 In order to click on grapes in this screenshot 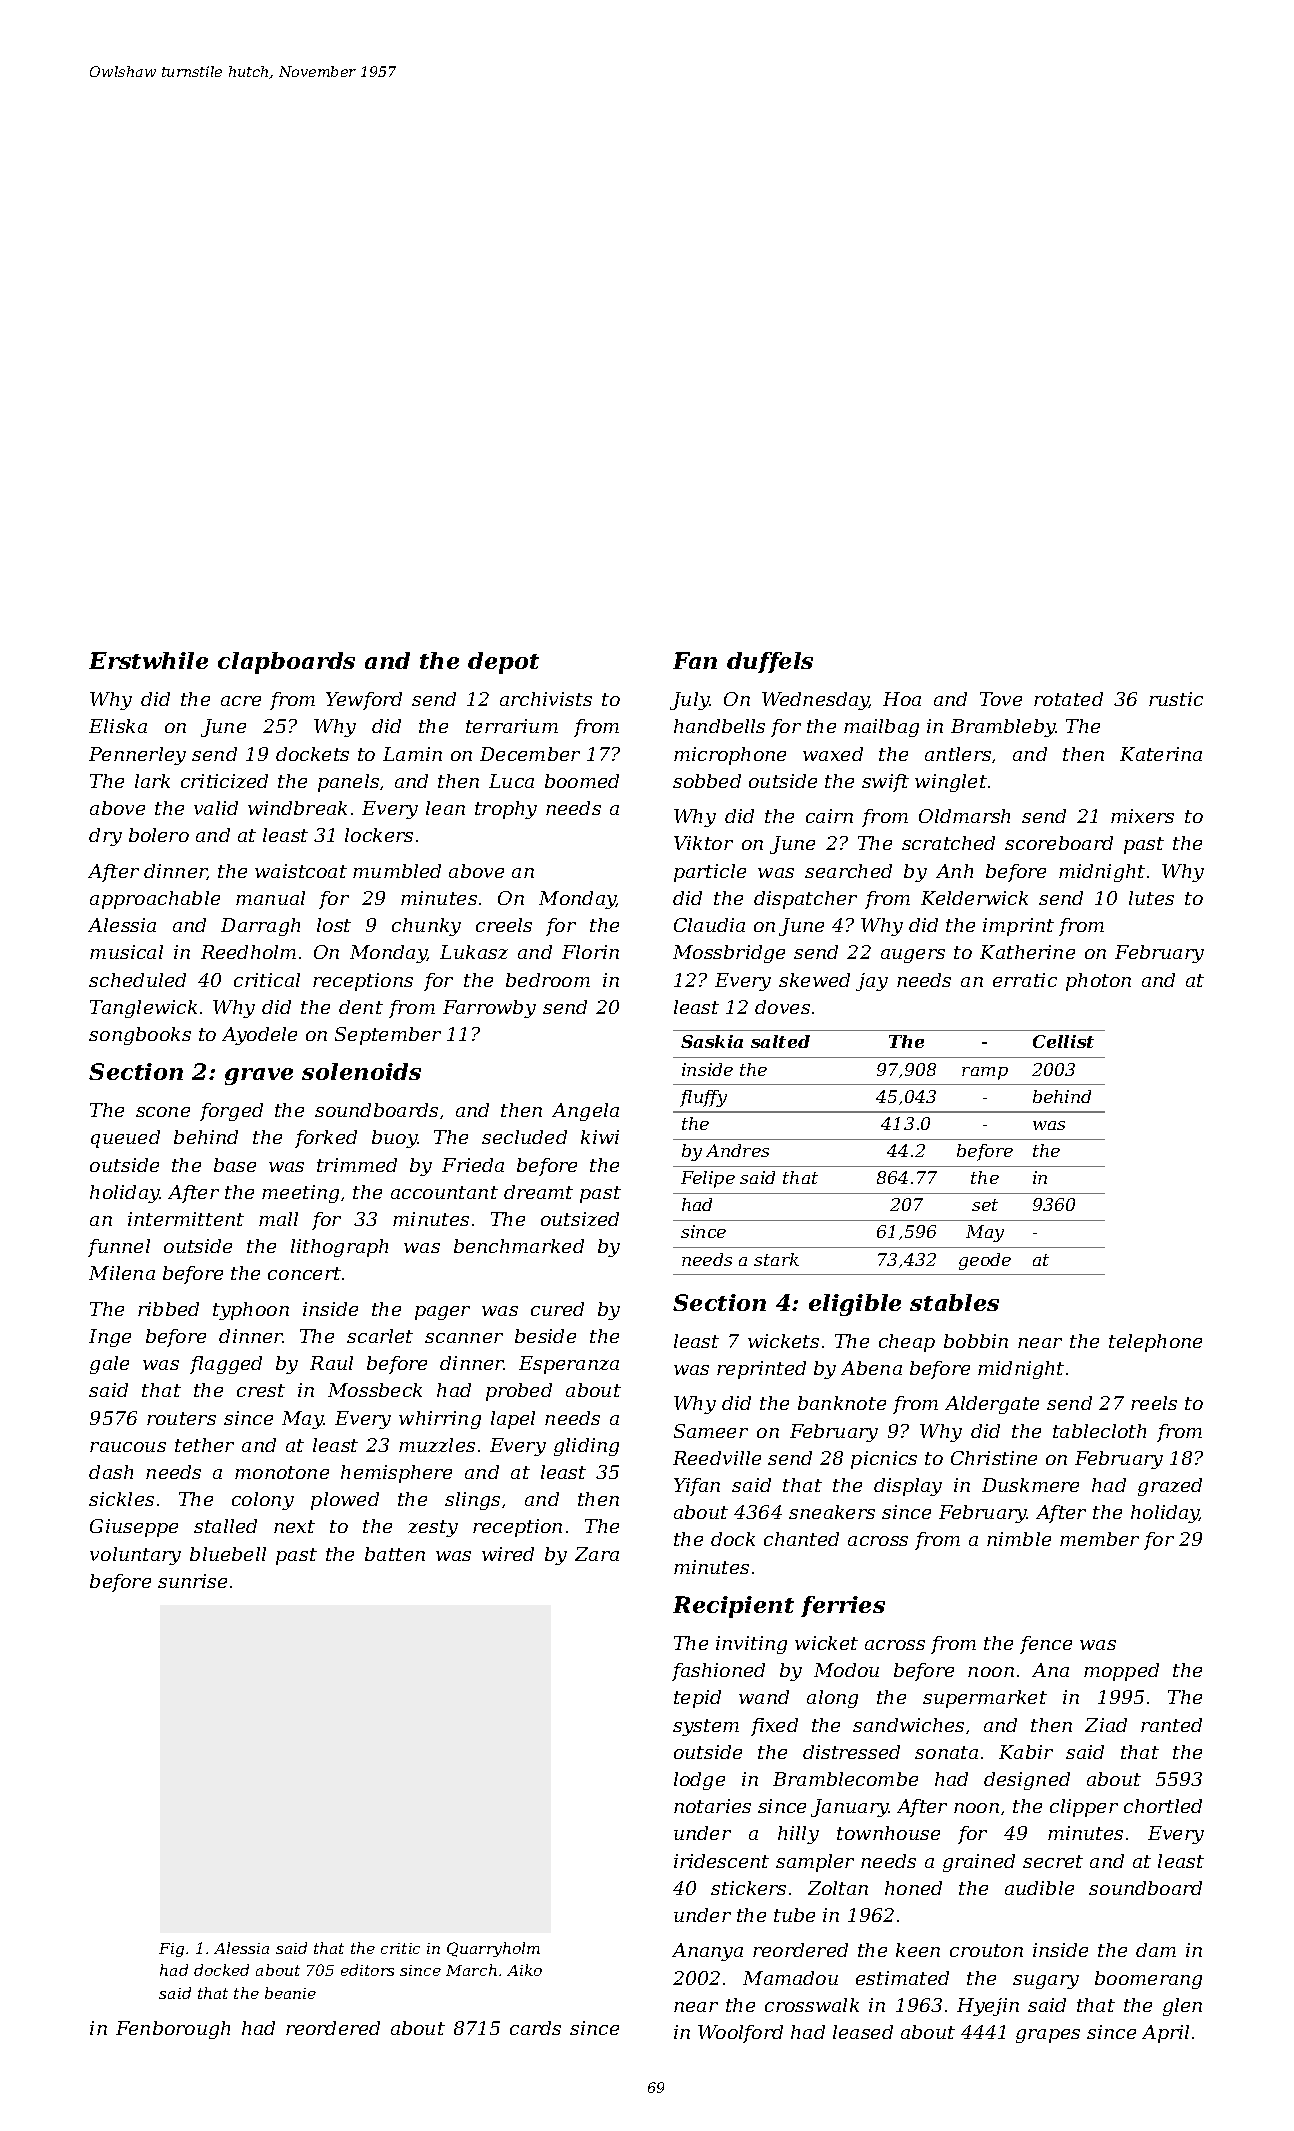, I will do `click(1048, 2036)`.
